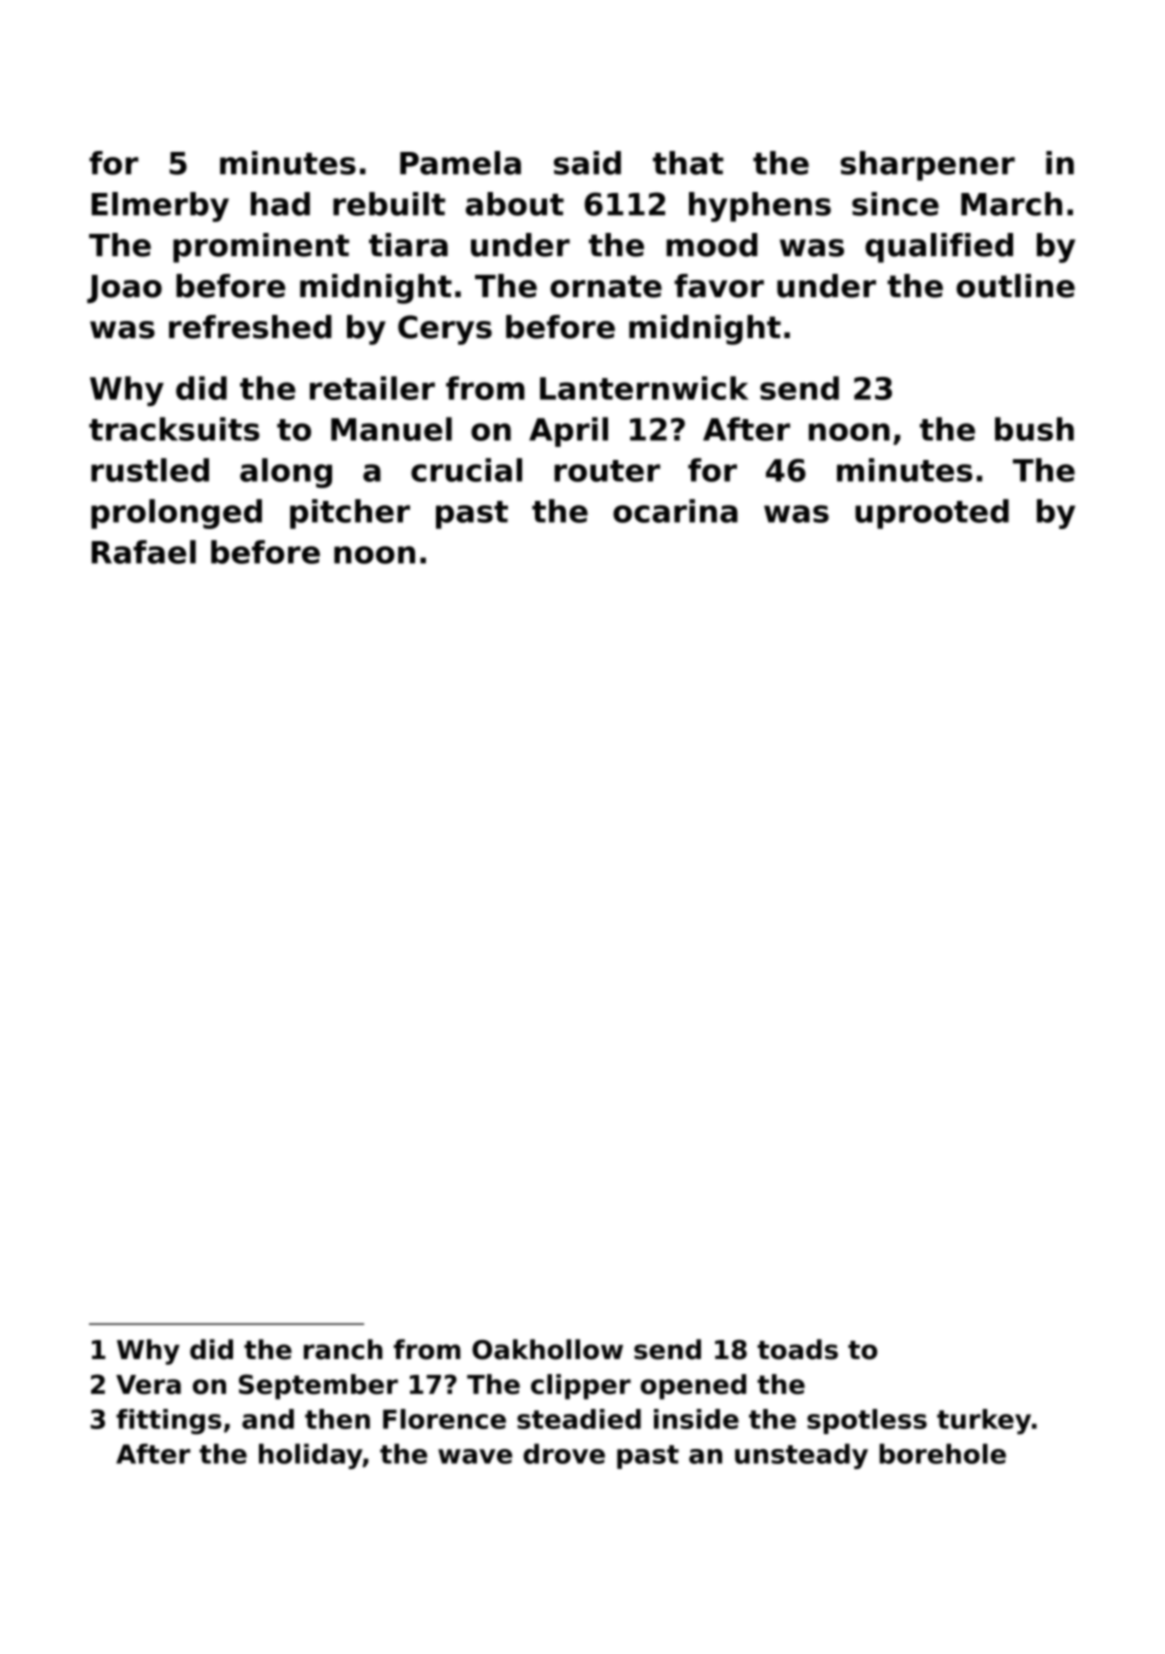 Image resolution: width=1165 pixels, height=1654 pixels. I want to click on uprooted, so click(932, 514).
